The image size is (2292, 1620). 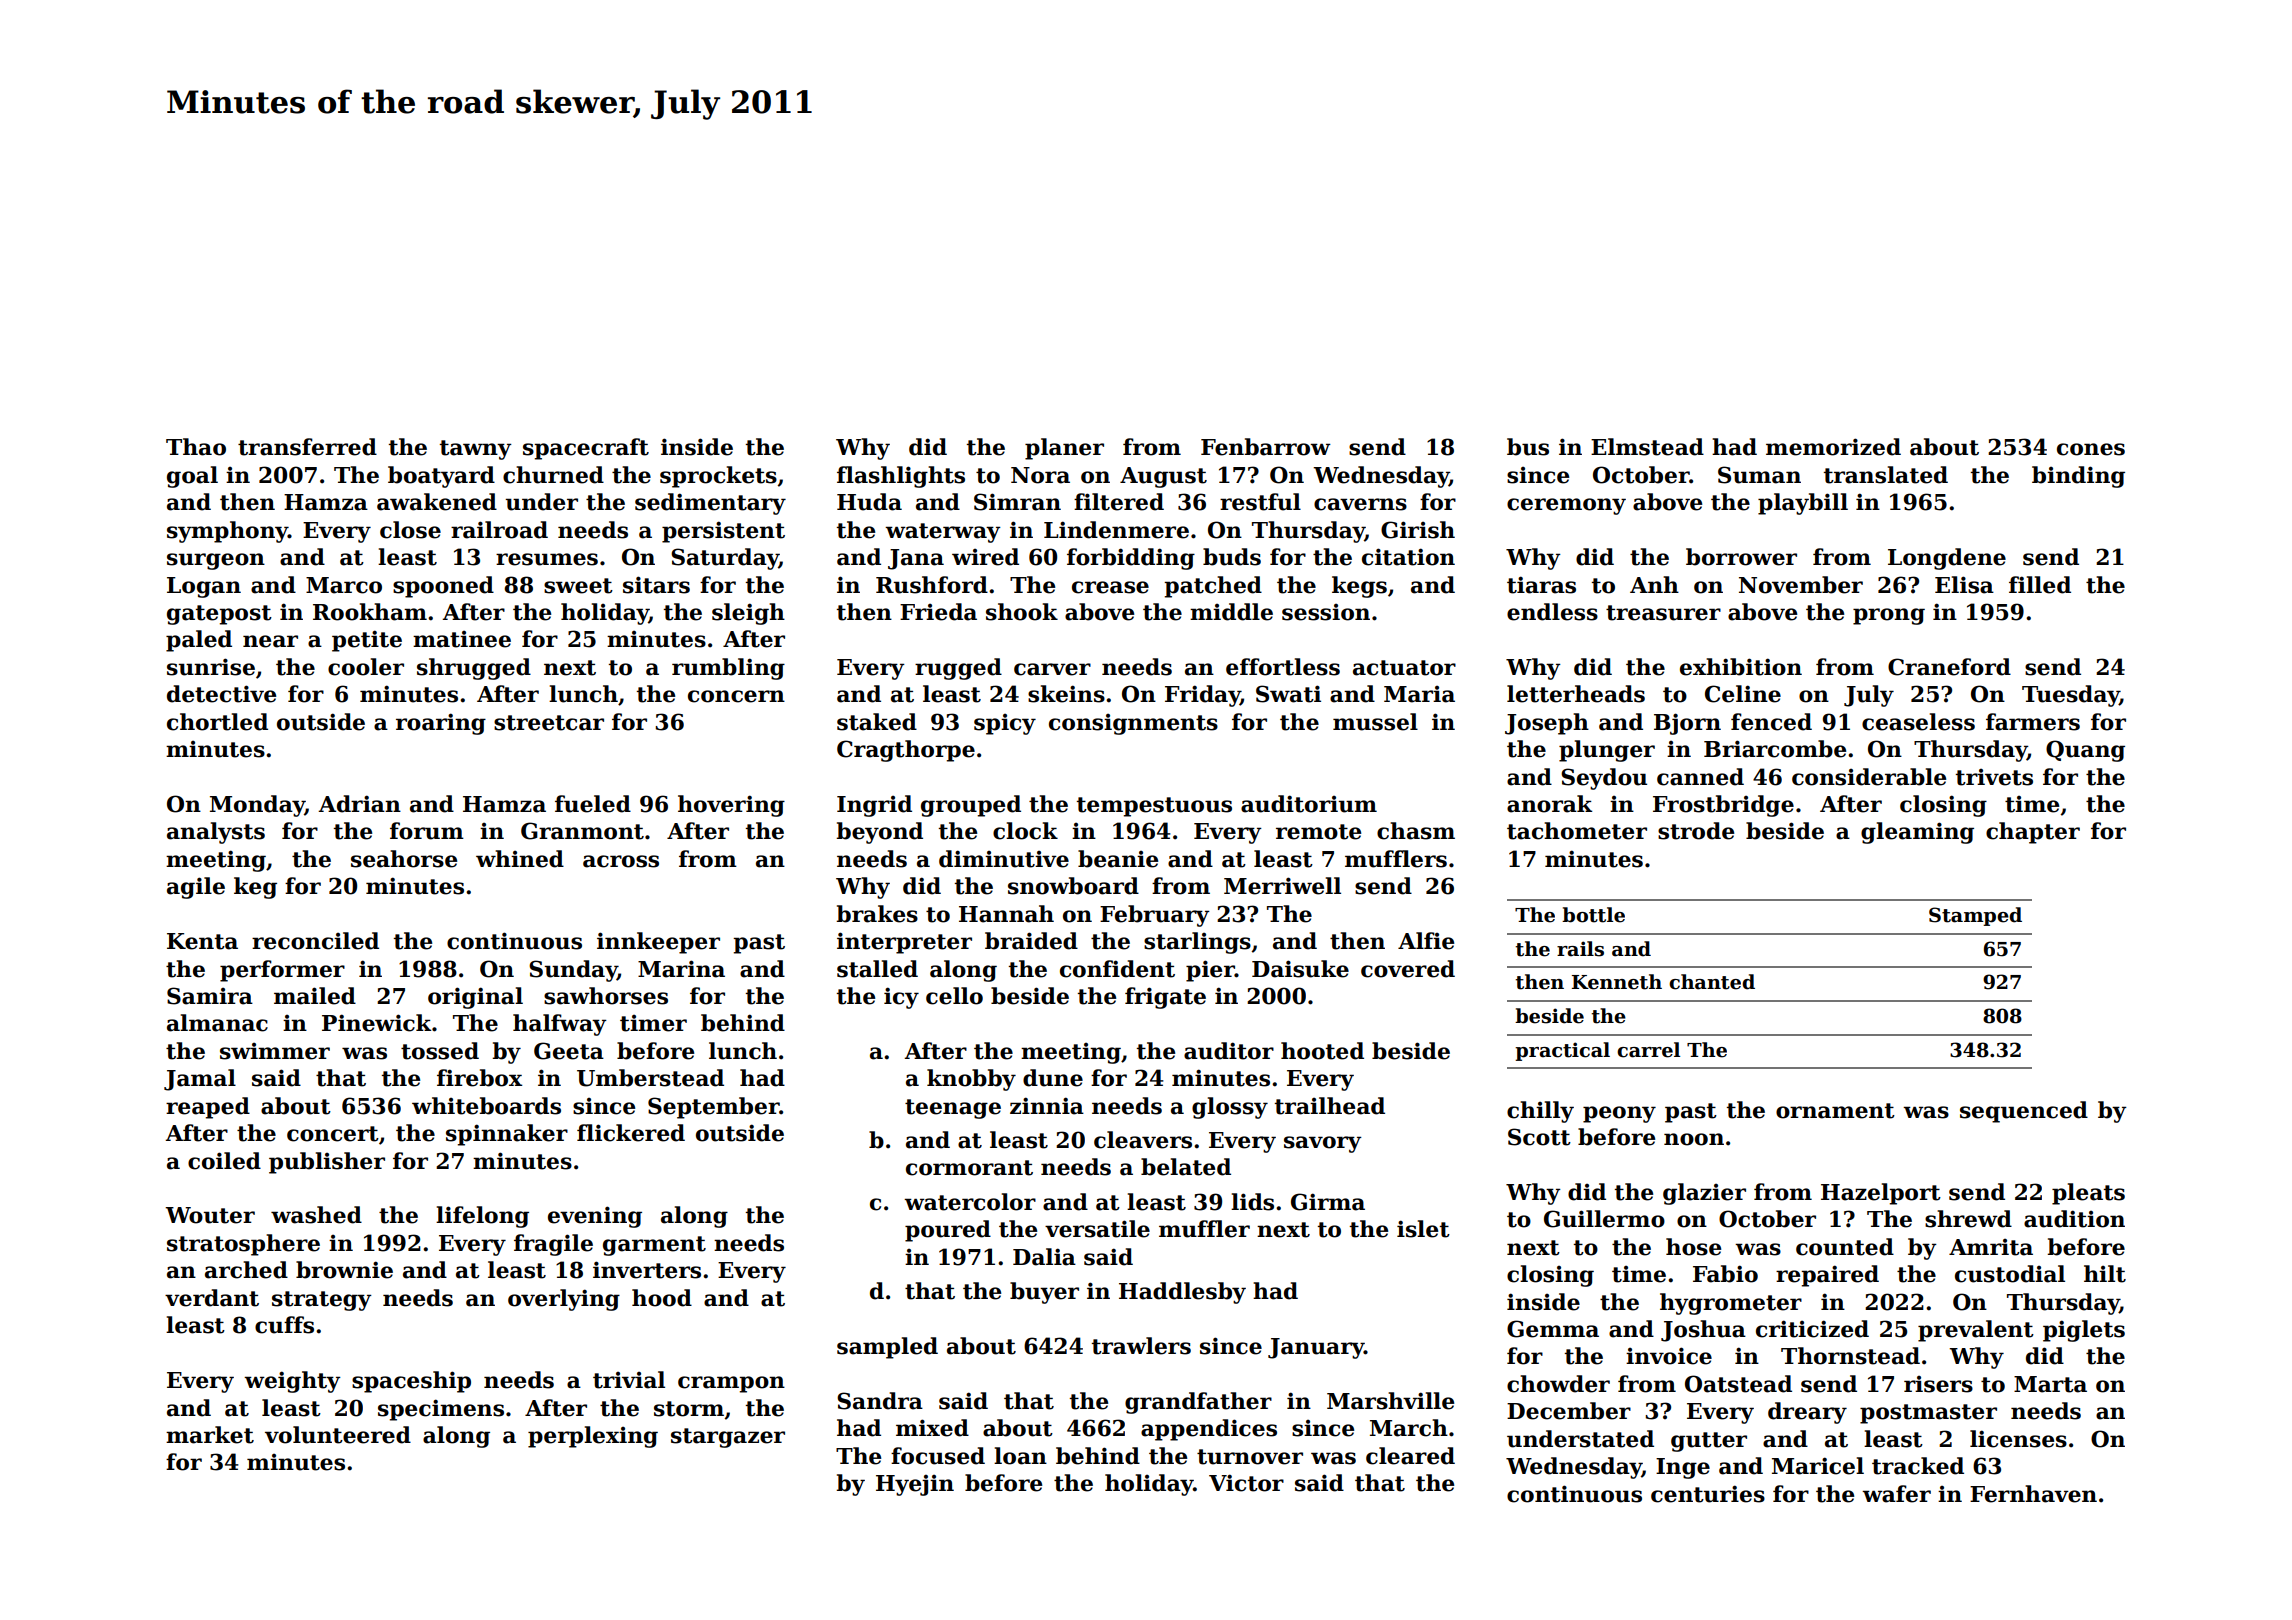 I want to click on shook, so click(x=1022, y=612).
